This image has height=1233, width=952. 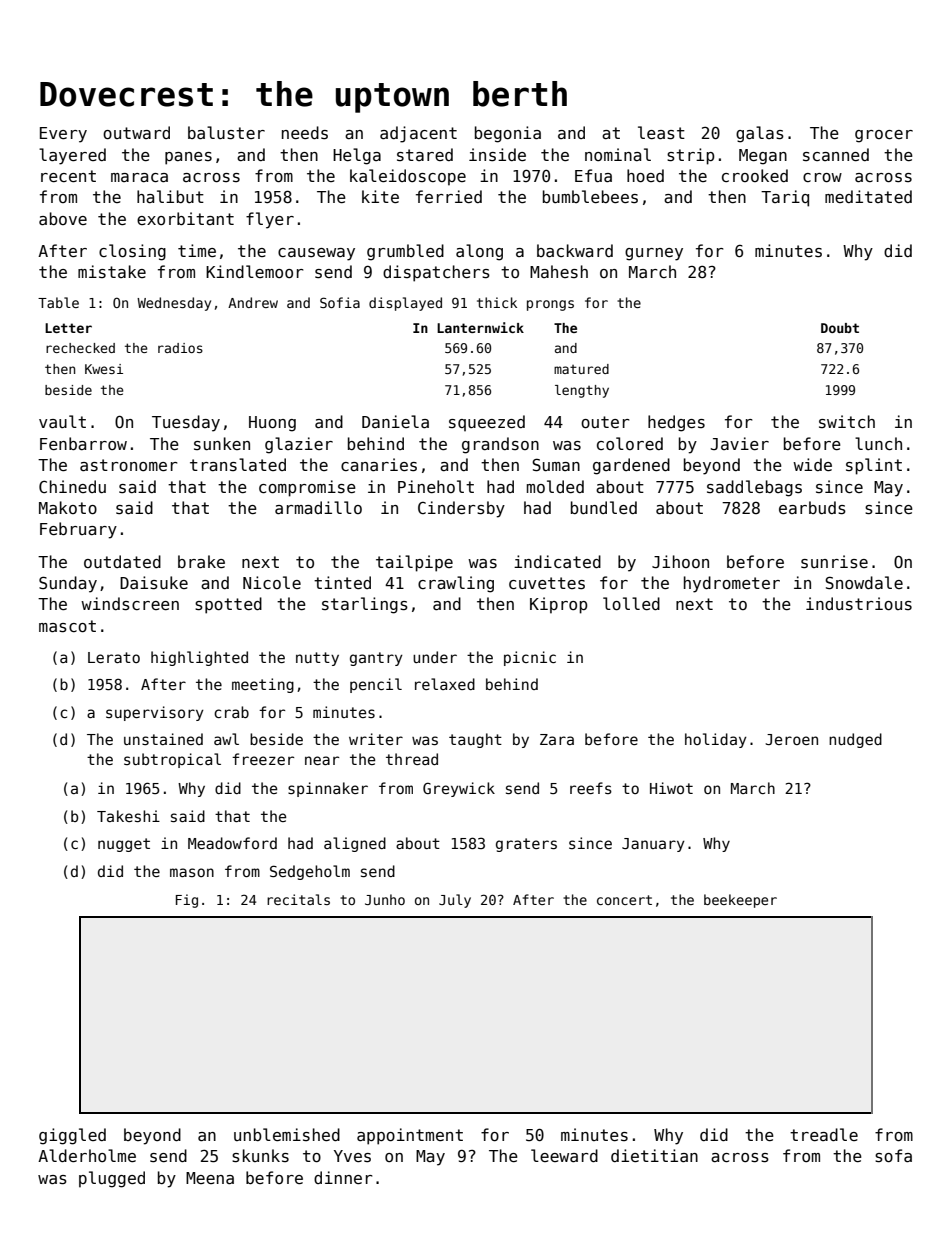 What do you see at coordinates (124, 845) in the image?
I see `nugget` at bounding box center [124, 845].
